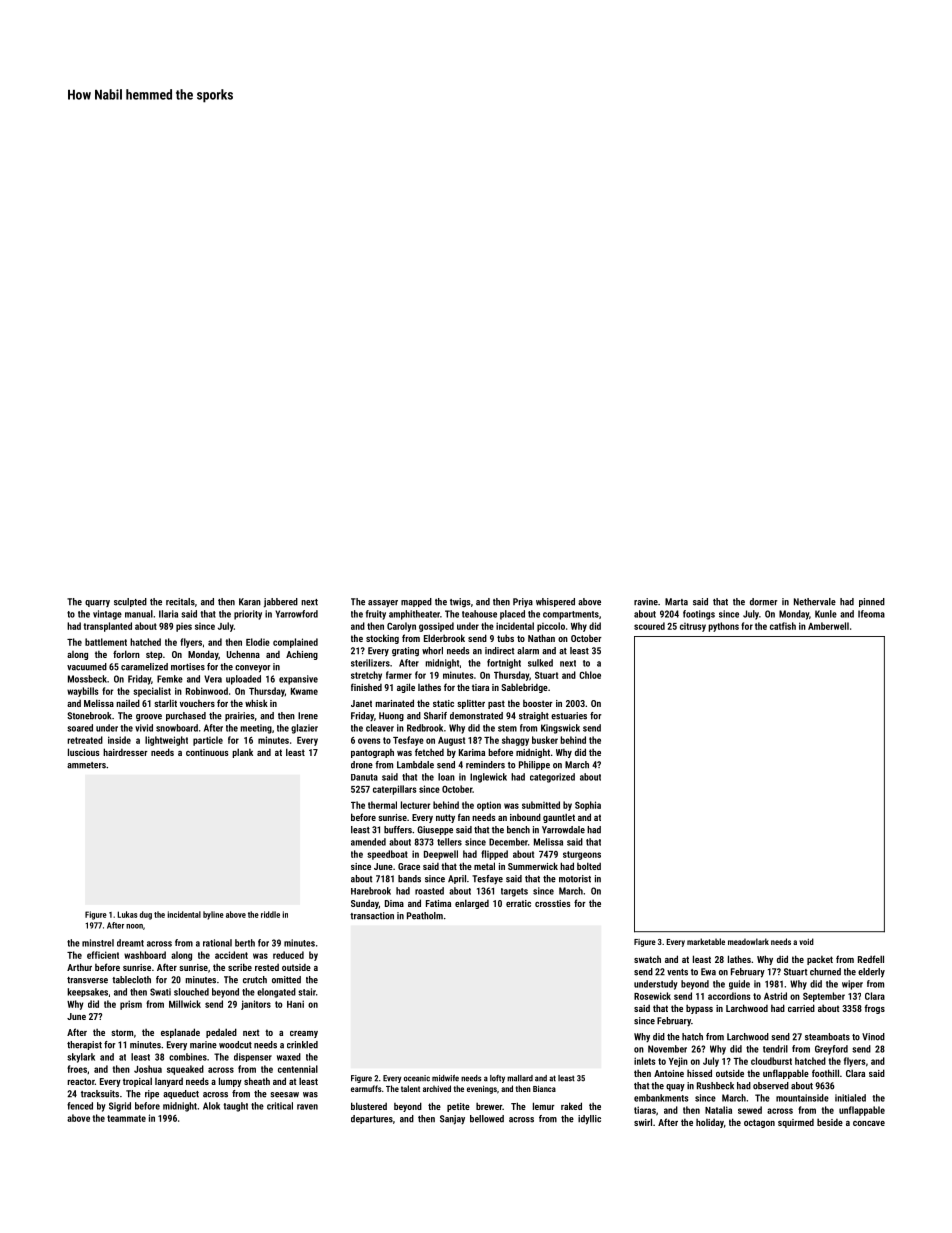  What do you see at coordinates (872, 602) in the document?
I see `pinned` at bounding box center [872, 602].
